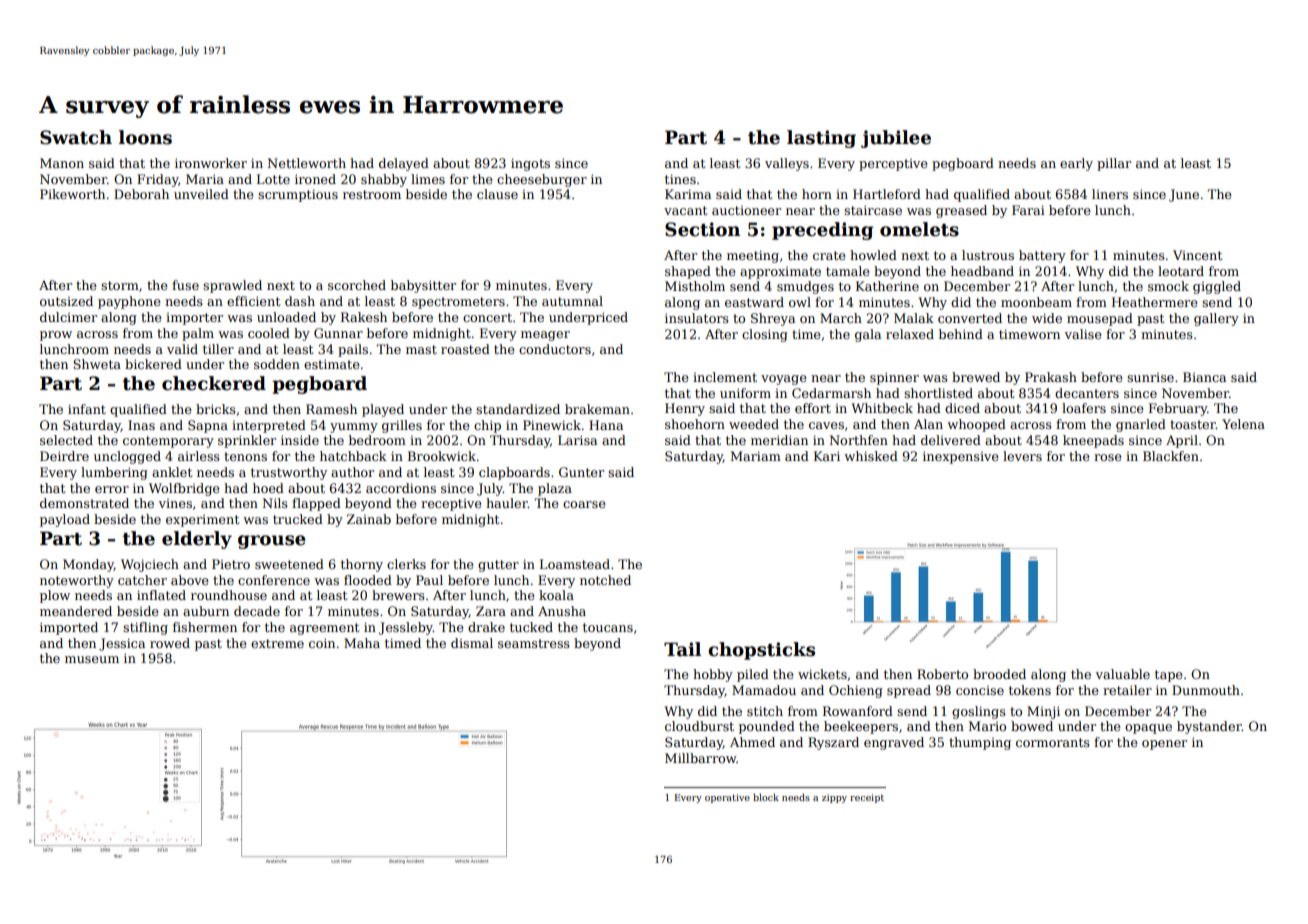 This image has height=924, width=1308. Describe the element at coordinates (980, 690) in the image. I see `concise` at that location.
